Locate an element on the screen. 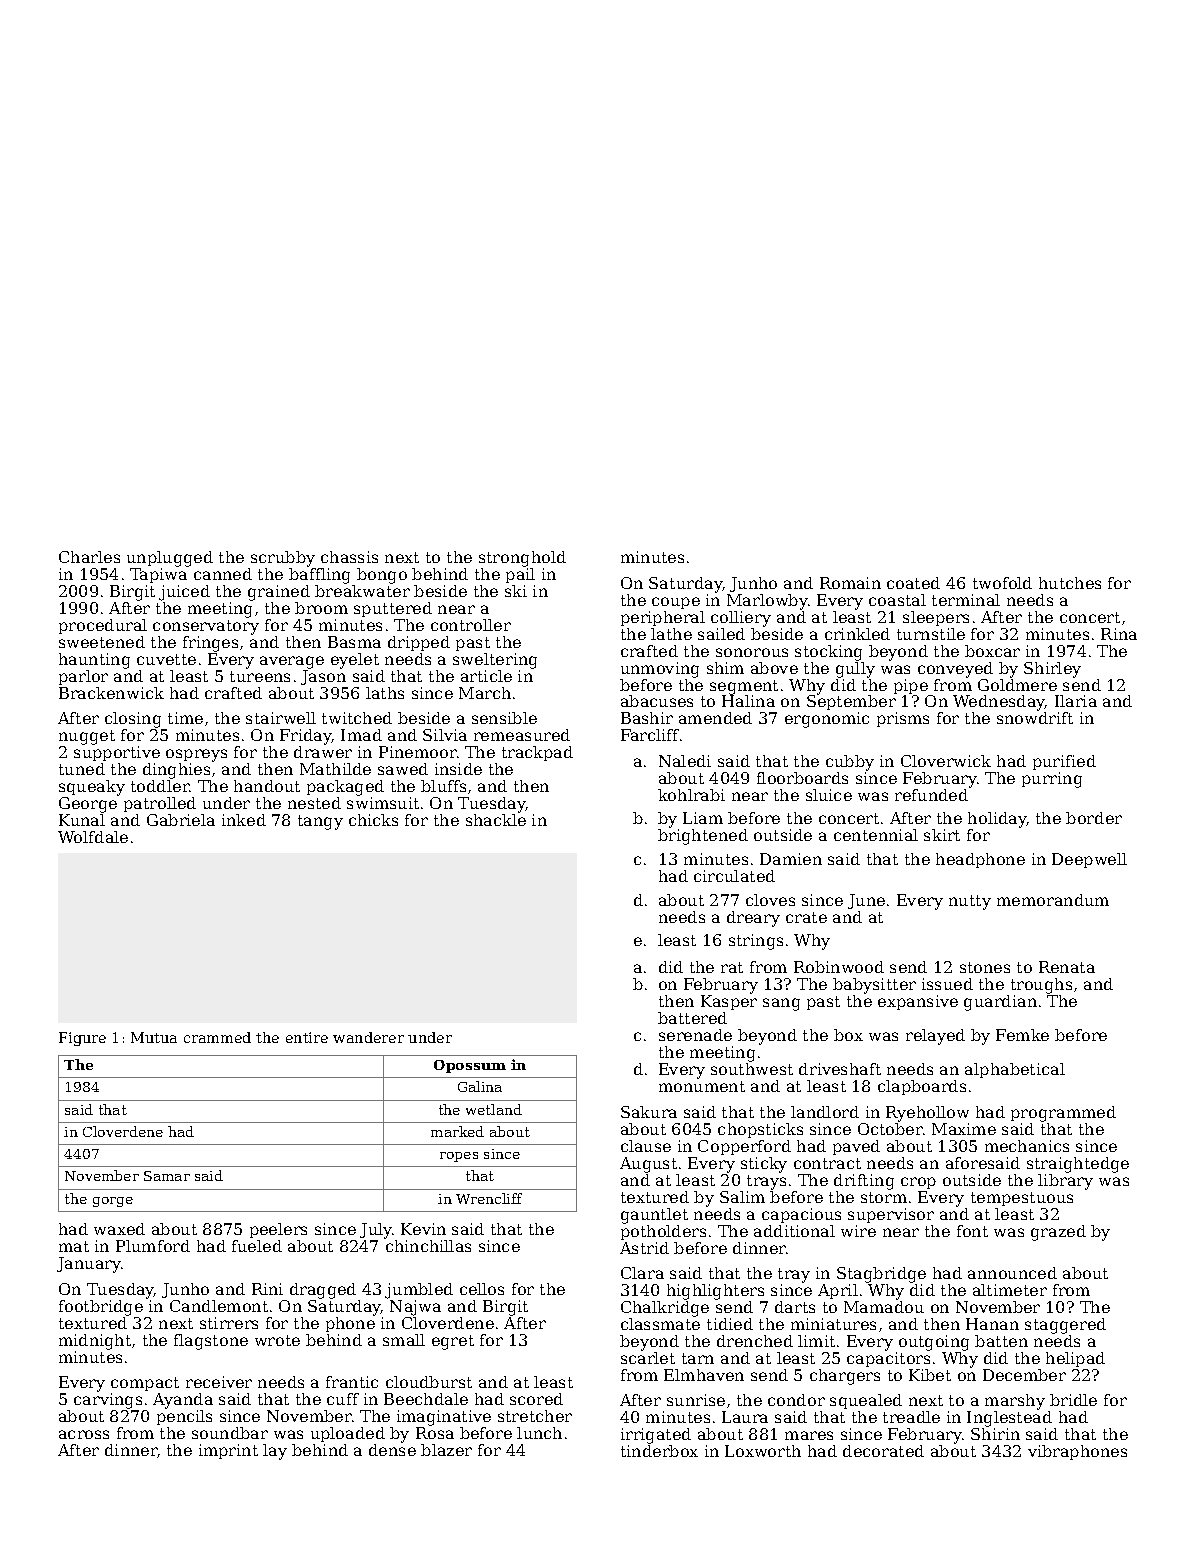 This screenshot has width=1197, height=1549. Shirley is located at coordinates (1052, 670).
